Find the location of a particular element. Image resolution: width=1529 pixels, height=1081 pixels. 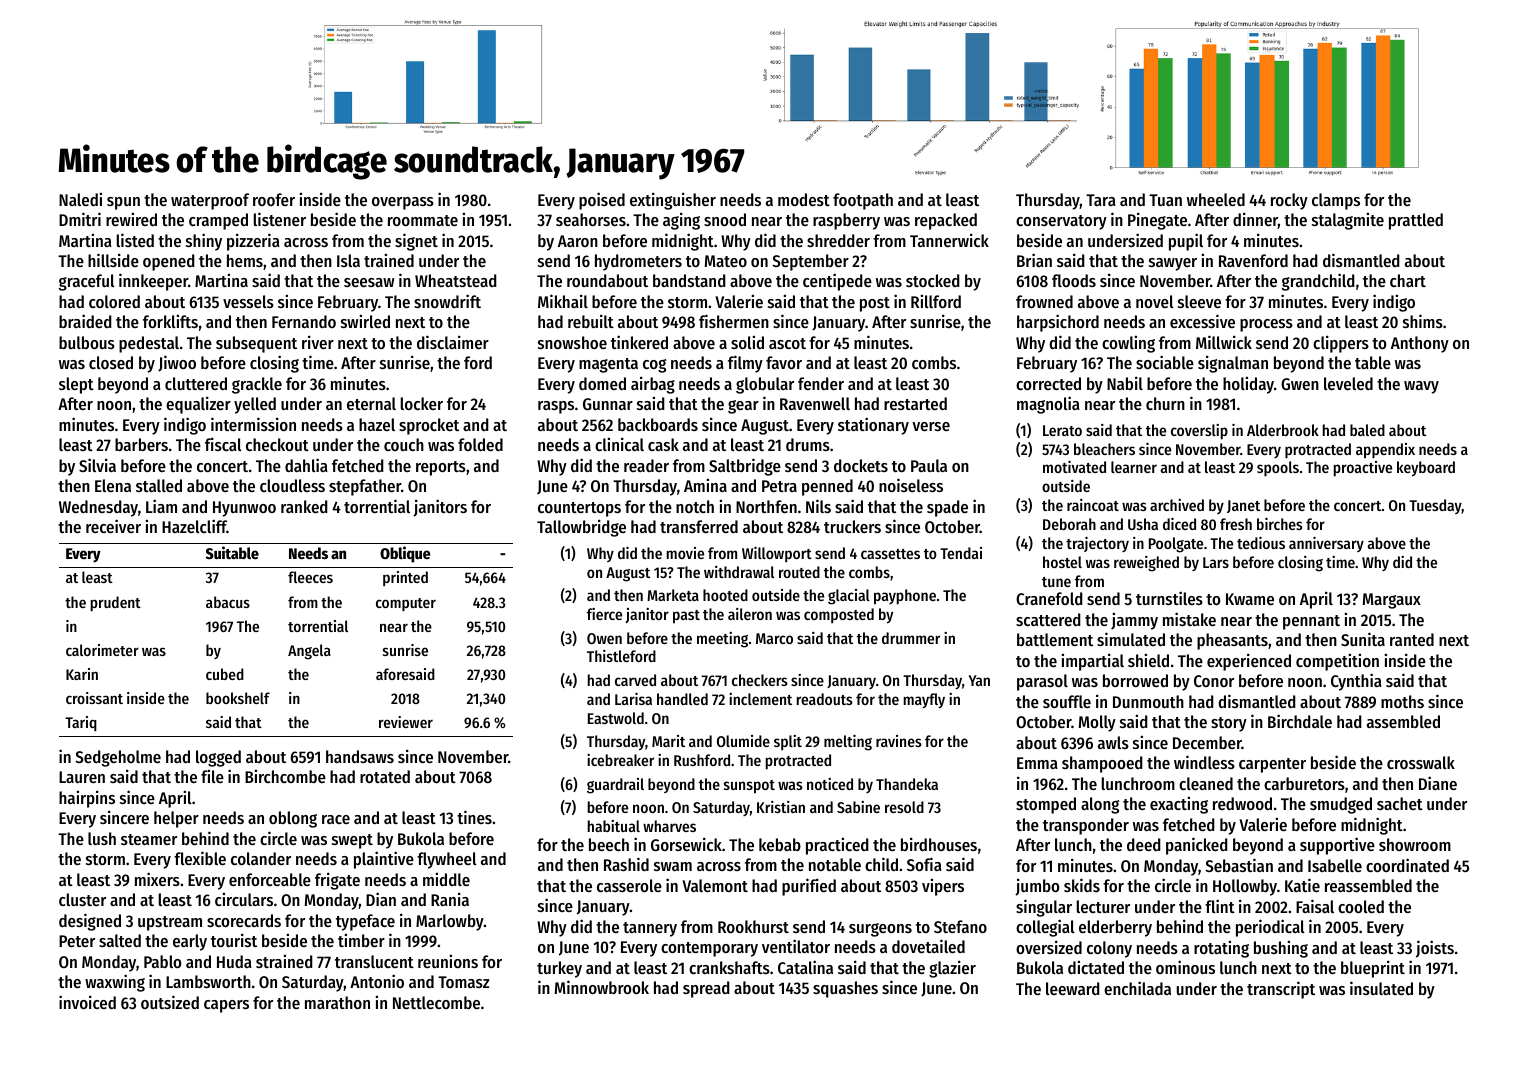

marathon is located at coordinates (337, 1002).
